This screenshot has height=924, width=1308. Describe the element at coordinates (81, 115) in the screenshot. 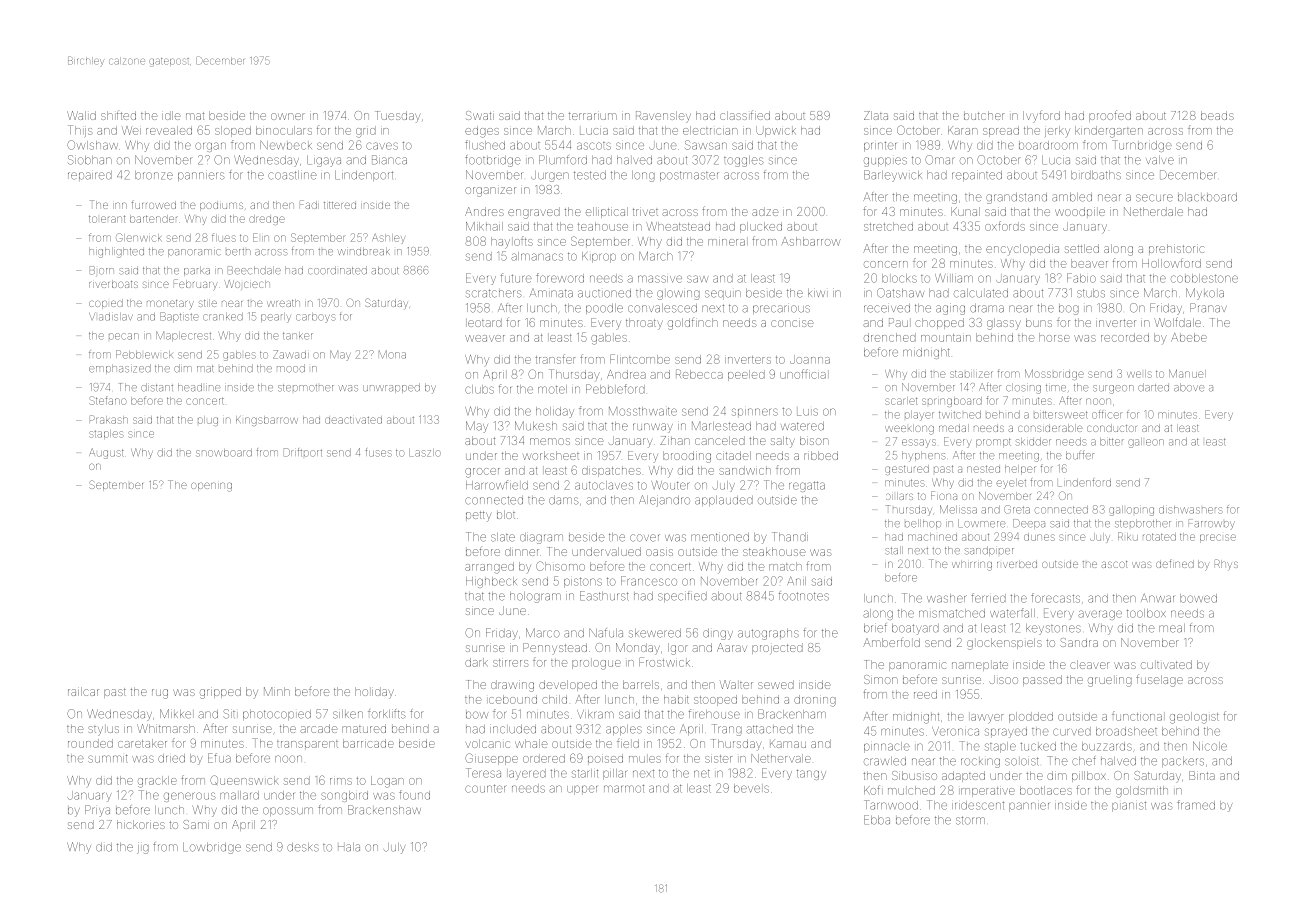

I see `Walid` at that location.
